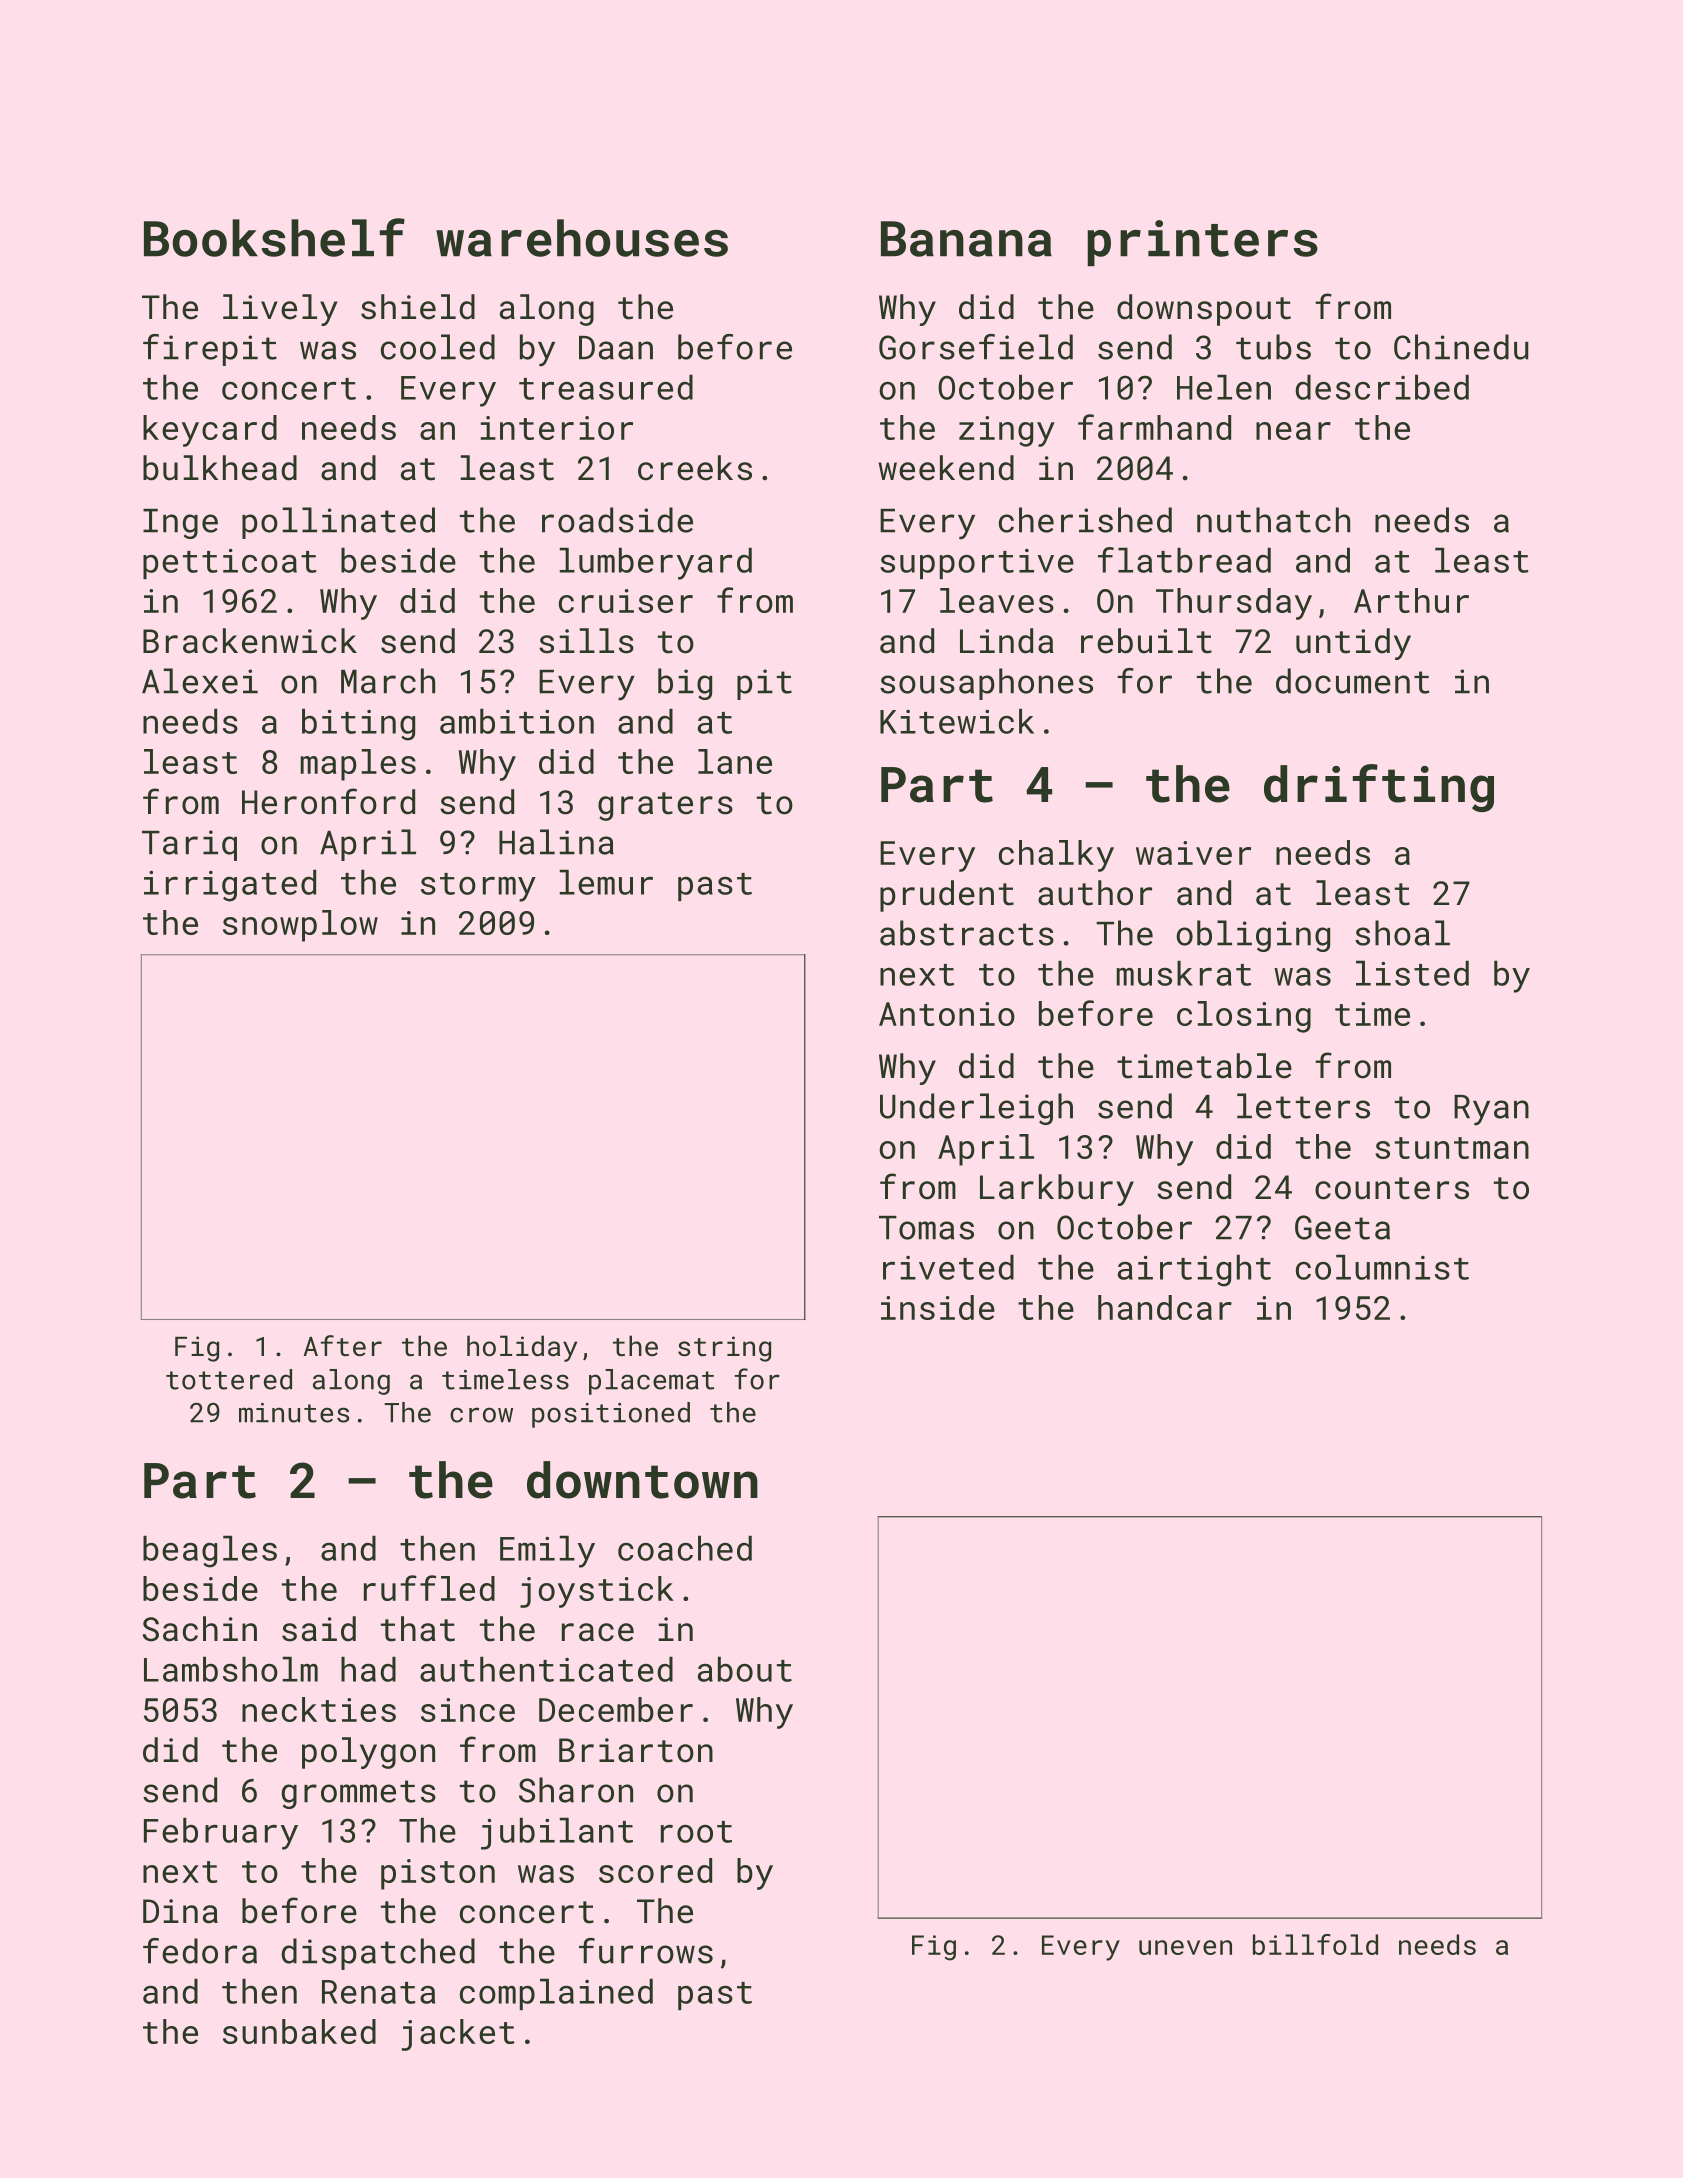 The height and width of the screenshot is (2178, 1683). What do you see at coordinates (274, 237) in the screenshot?
I see `Bookshelf` at bounding box center [274, 237].
